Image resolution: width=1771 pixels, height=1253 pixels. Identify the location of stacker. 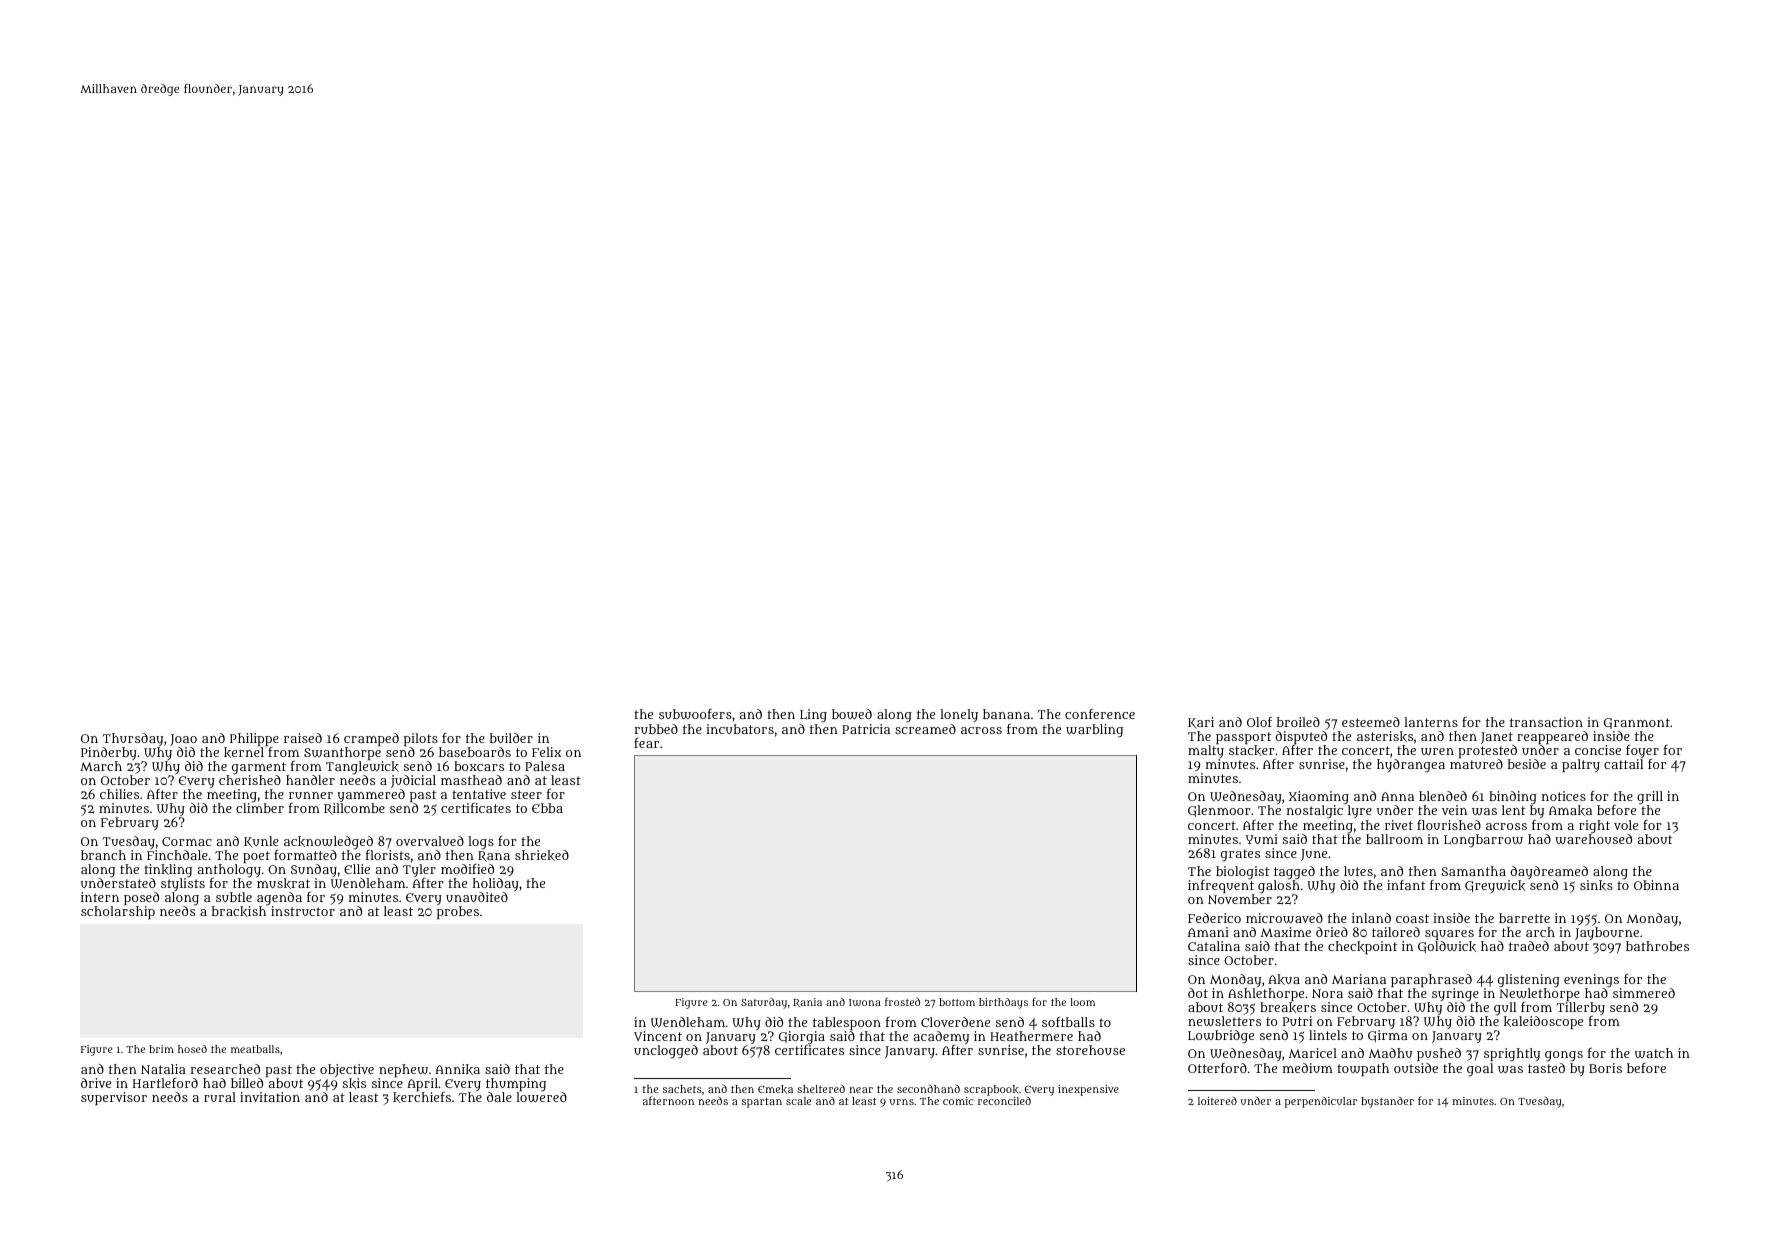
(1252, 750).
